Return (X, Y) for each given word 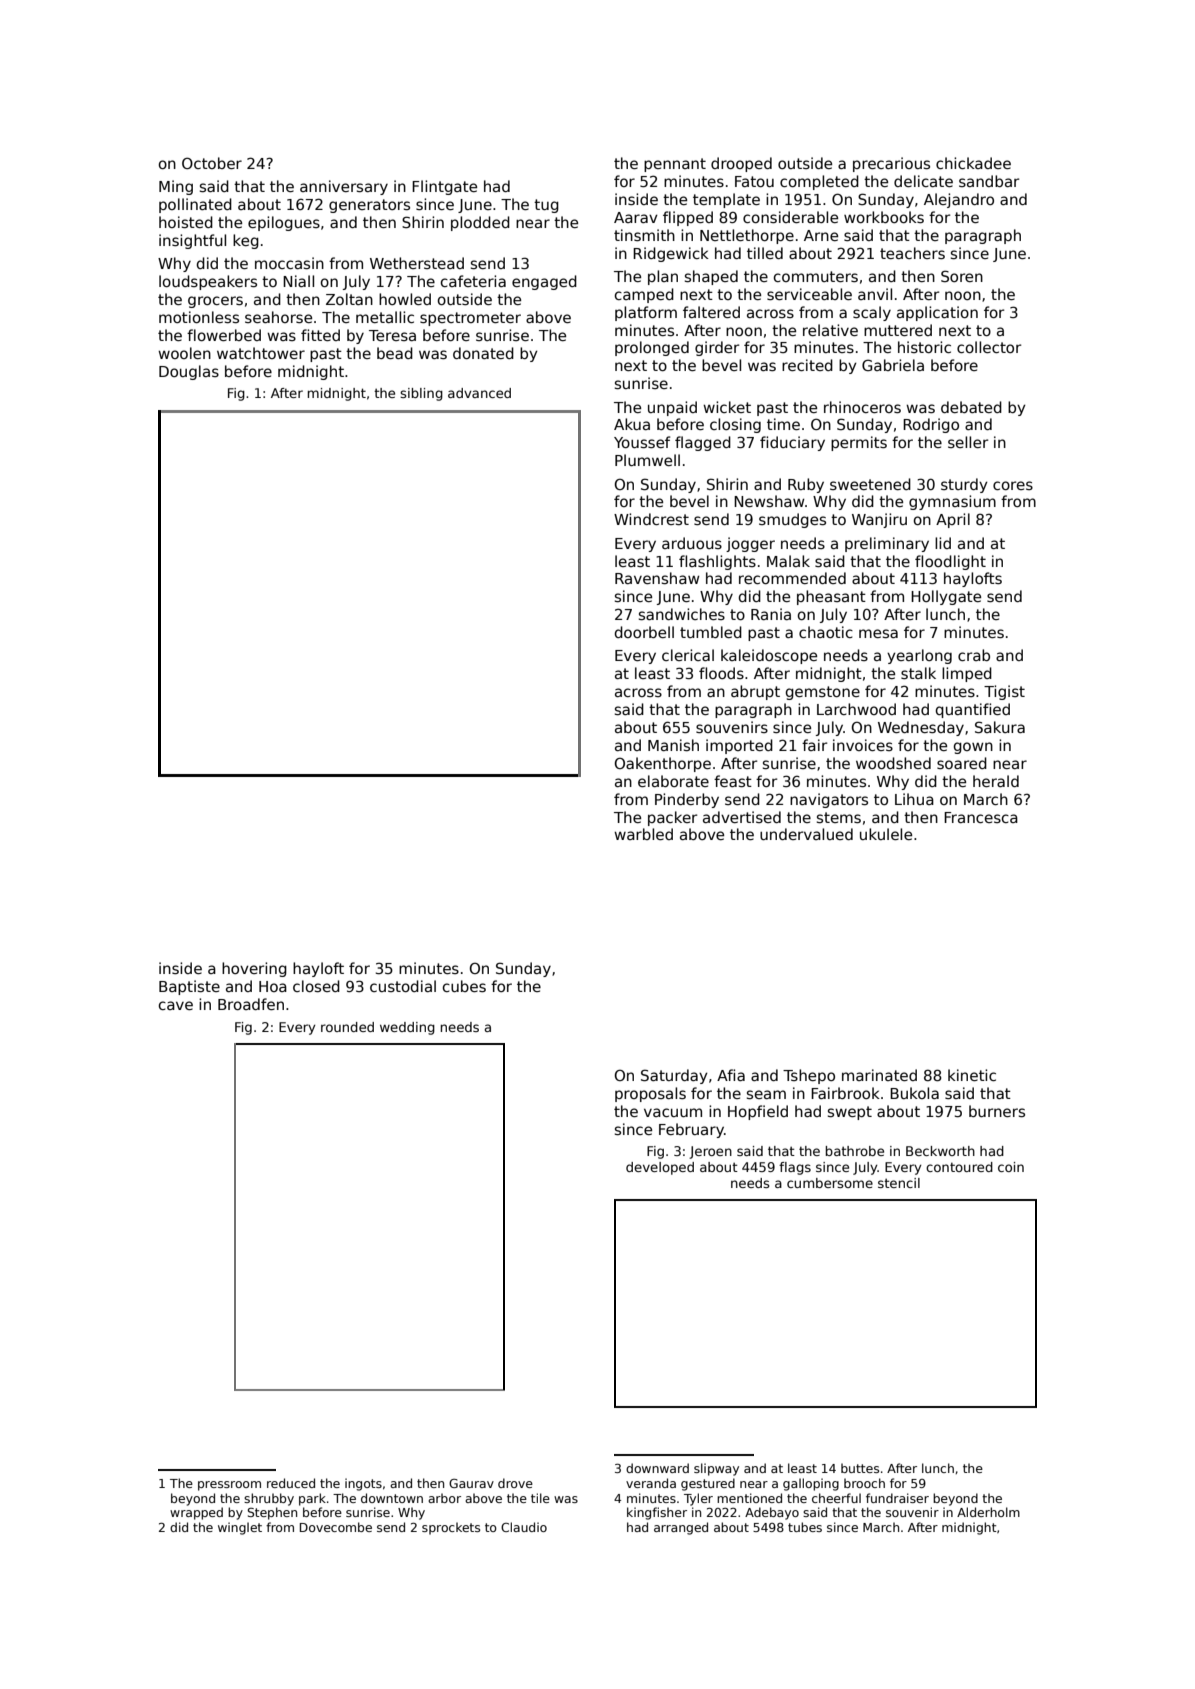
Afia (731, 1075)
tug (546, 206)
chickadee (973, 163)
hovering (254, 969)
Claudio (524, 1527)
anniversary (344, 187)
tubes (805, 1527)
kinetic (972, 1075)
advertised (742, 817)
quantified (973, 710)
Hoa (273, 986)
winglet (240, 1528)
